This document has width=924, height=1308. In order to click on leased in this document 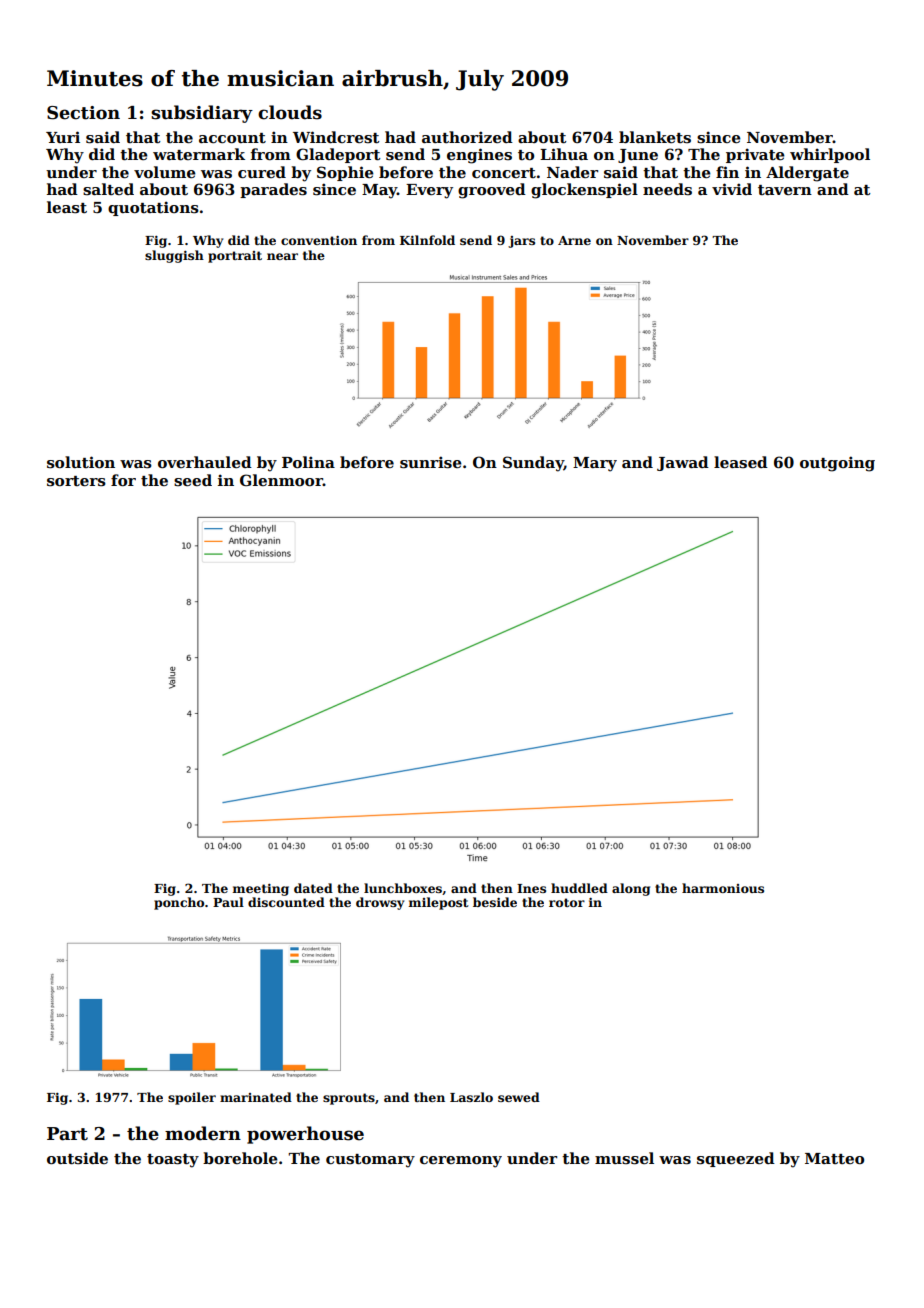, I will do `click(741, 462)`.
